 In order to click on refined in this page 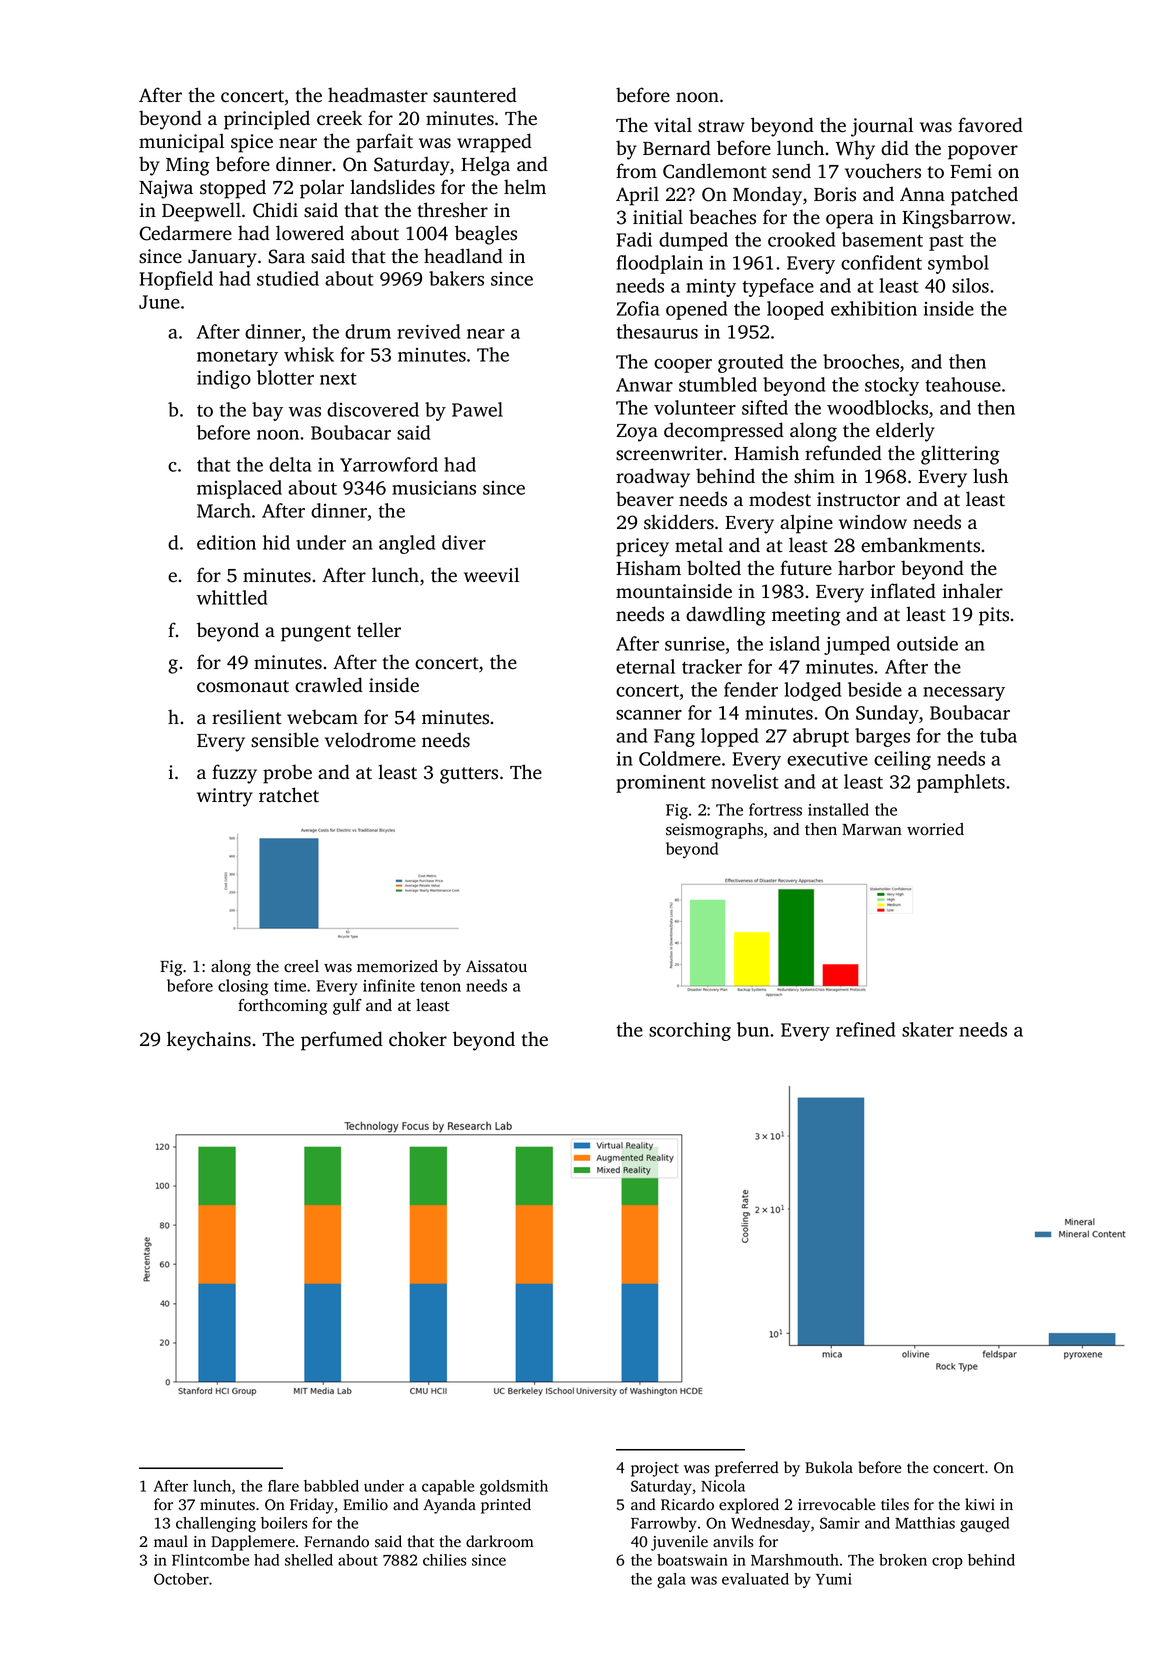, I will do `click(865, 1029)`.
